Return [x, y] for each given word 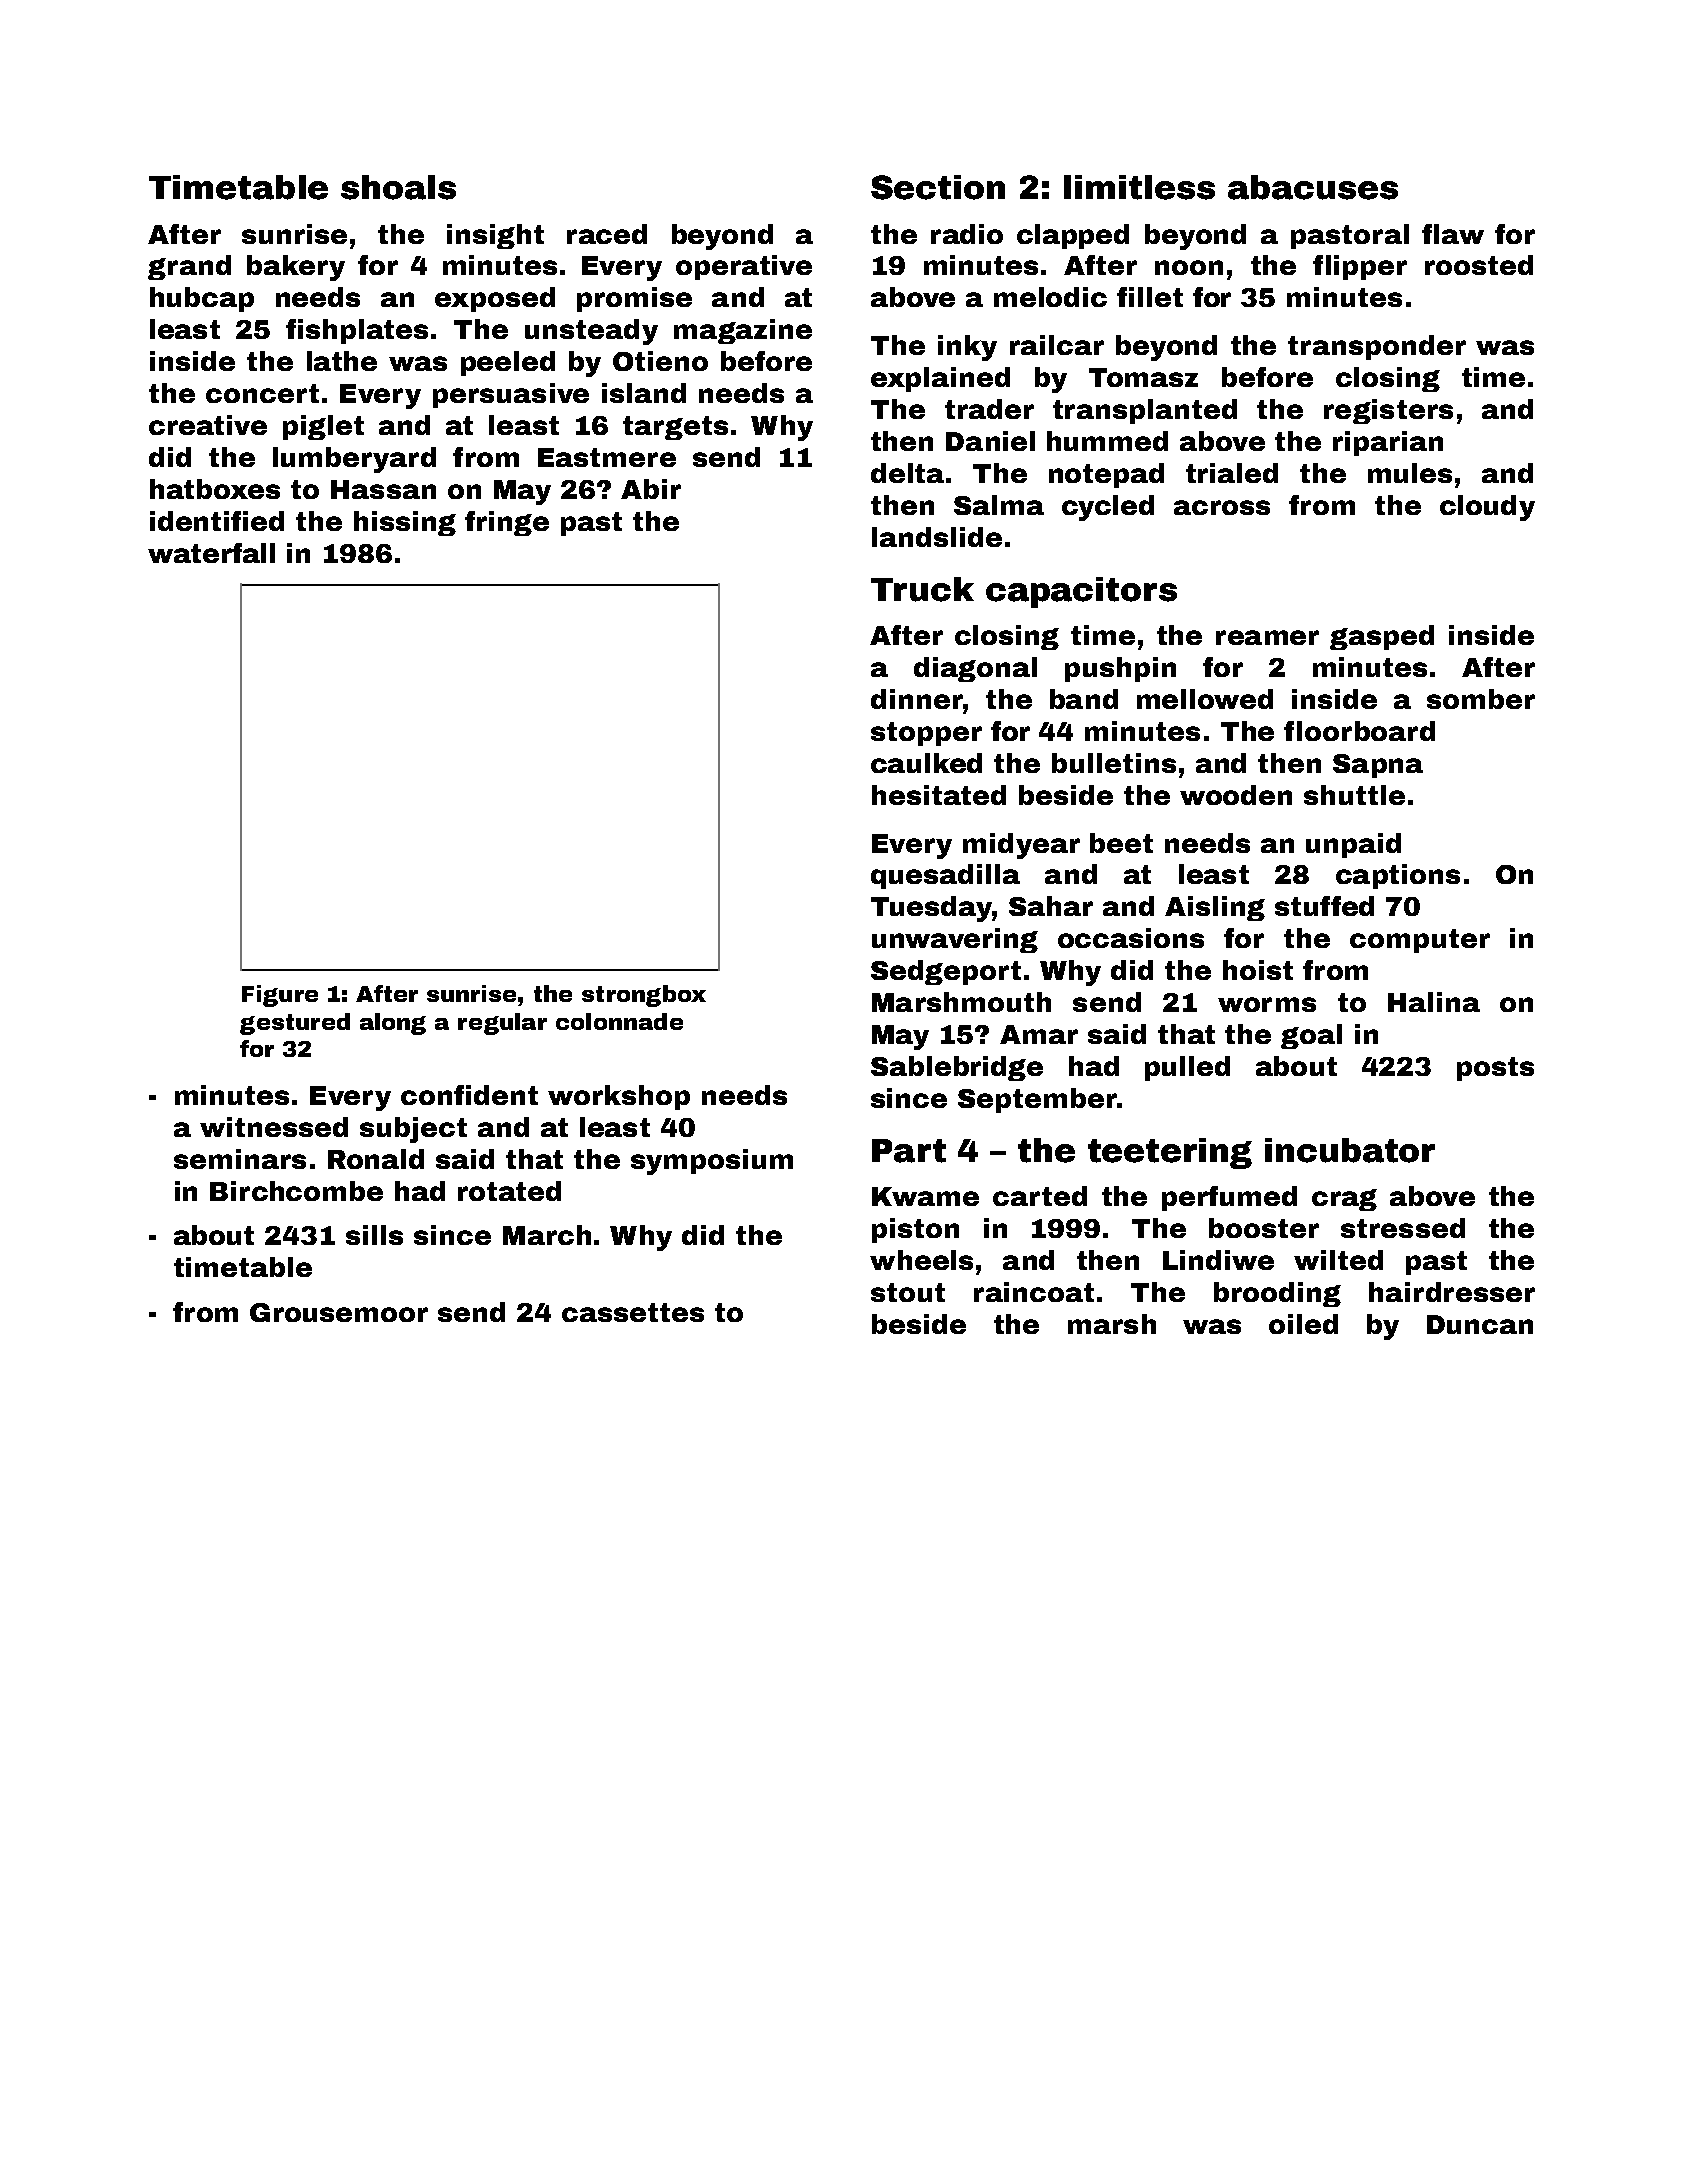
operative [744, 267]
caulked [926, 763]
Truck [922, 589]
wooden [1236, 795]
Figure [280, 996]
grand [189, 267]
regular [502, 1024]
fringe [507, 523]
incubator [1350, 1150]
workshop [619, 1097]
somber [1481, 699]
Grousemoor [339, 1312]
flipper [1360, 267]
